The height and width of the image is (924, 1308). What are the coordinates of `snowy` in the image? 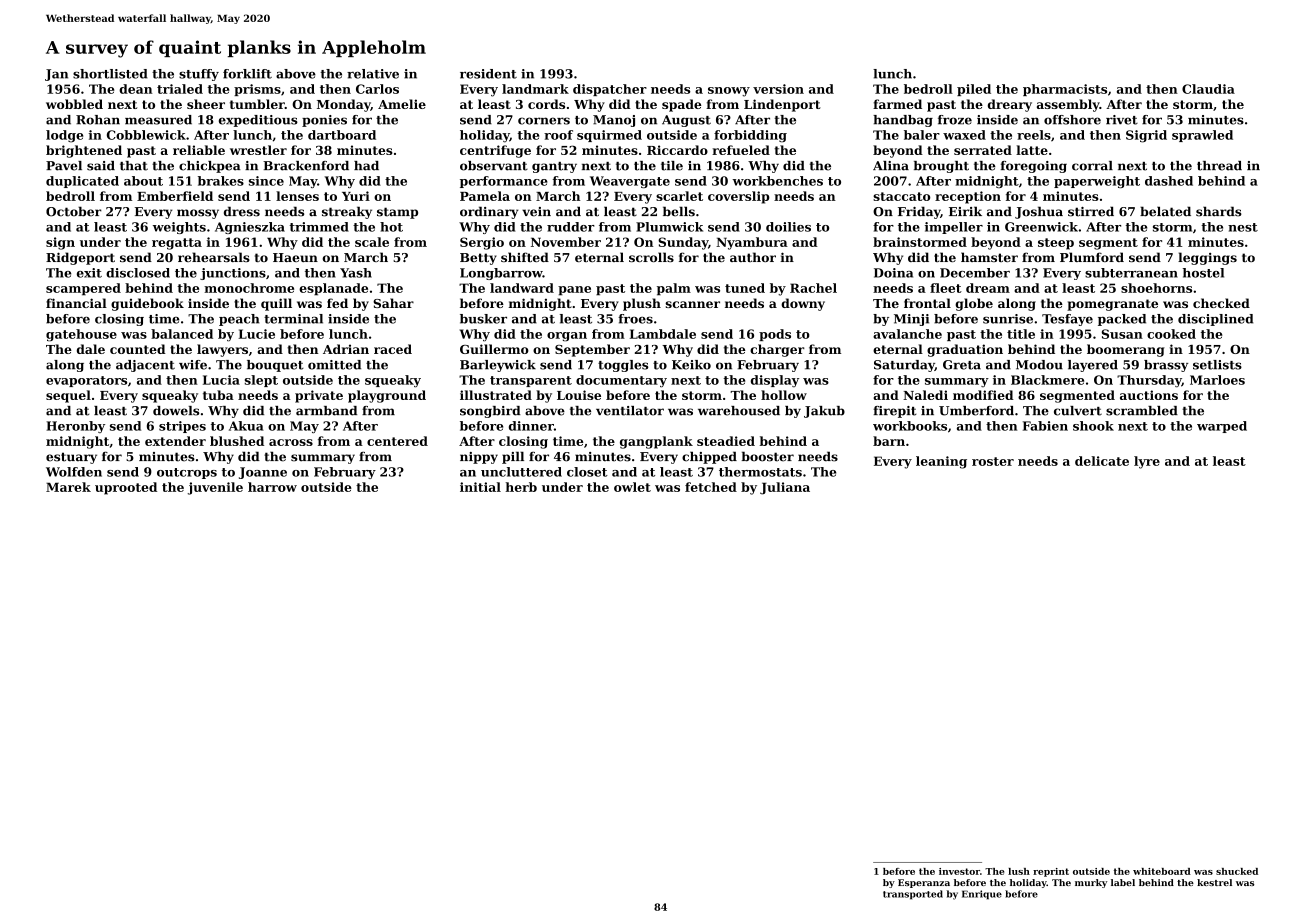 It's located at (729, 92).
